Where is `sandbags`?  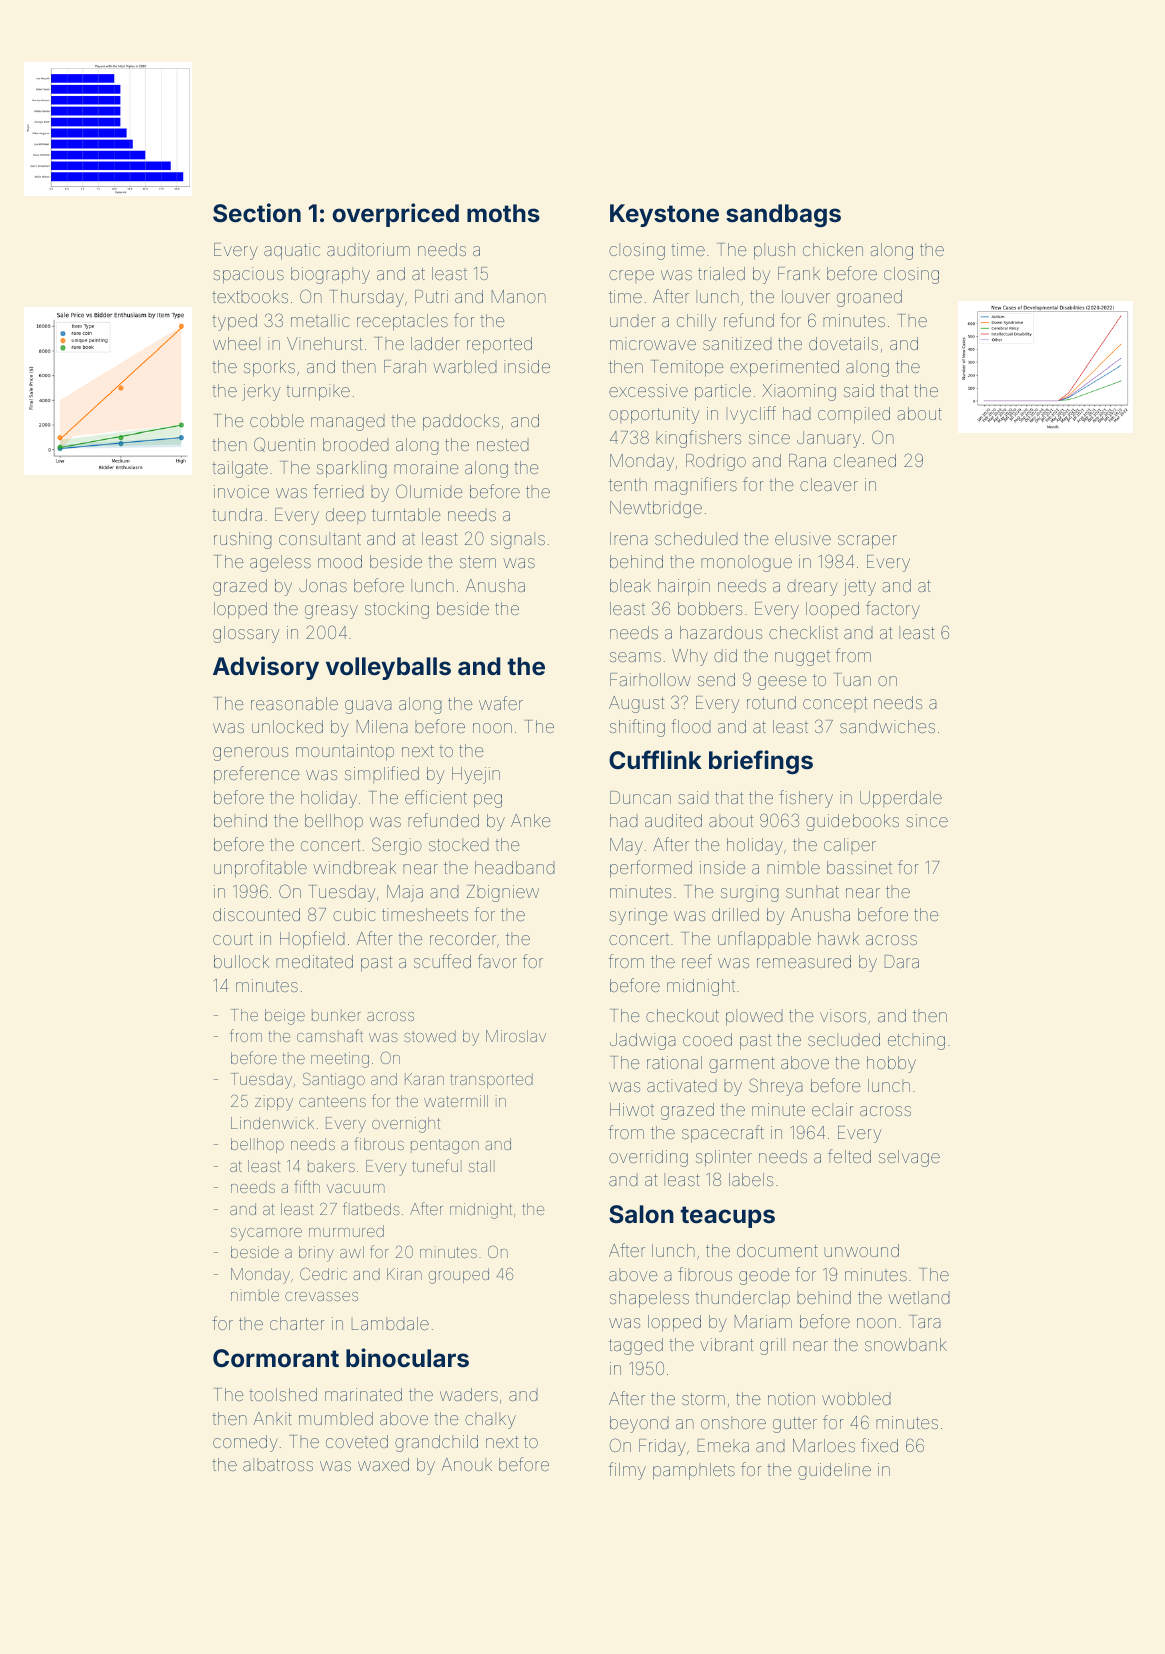 sandbags is located at coordinates (783, 215).
